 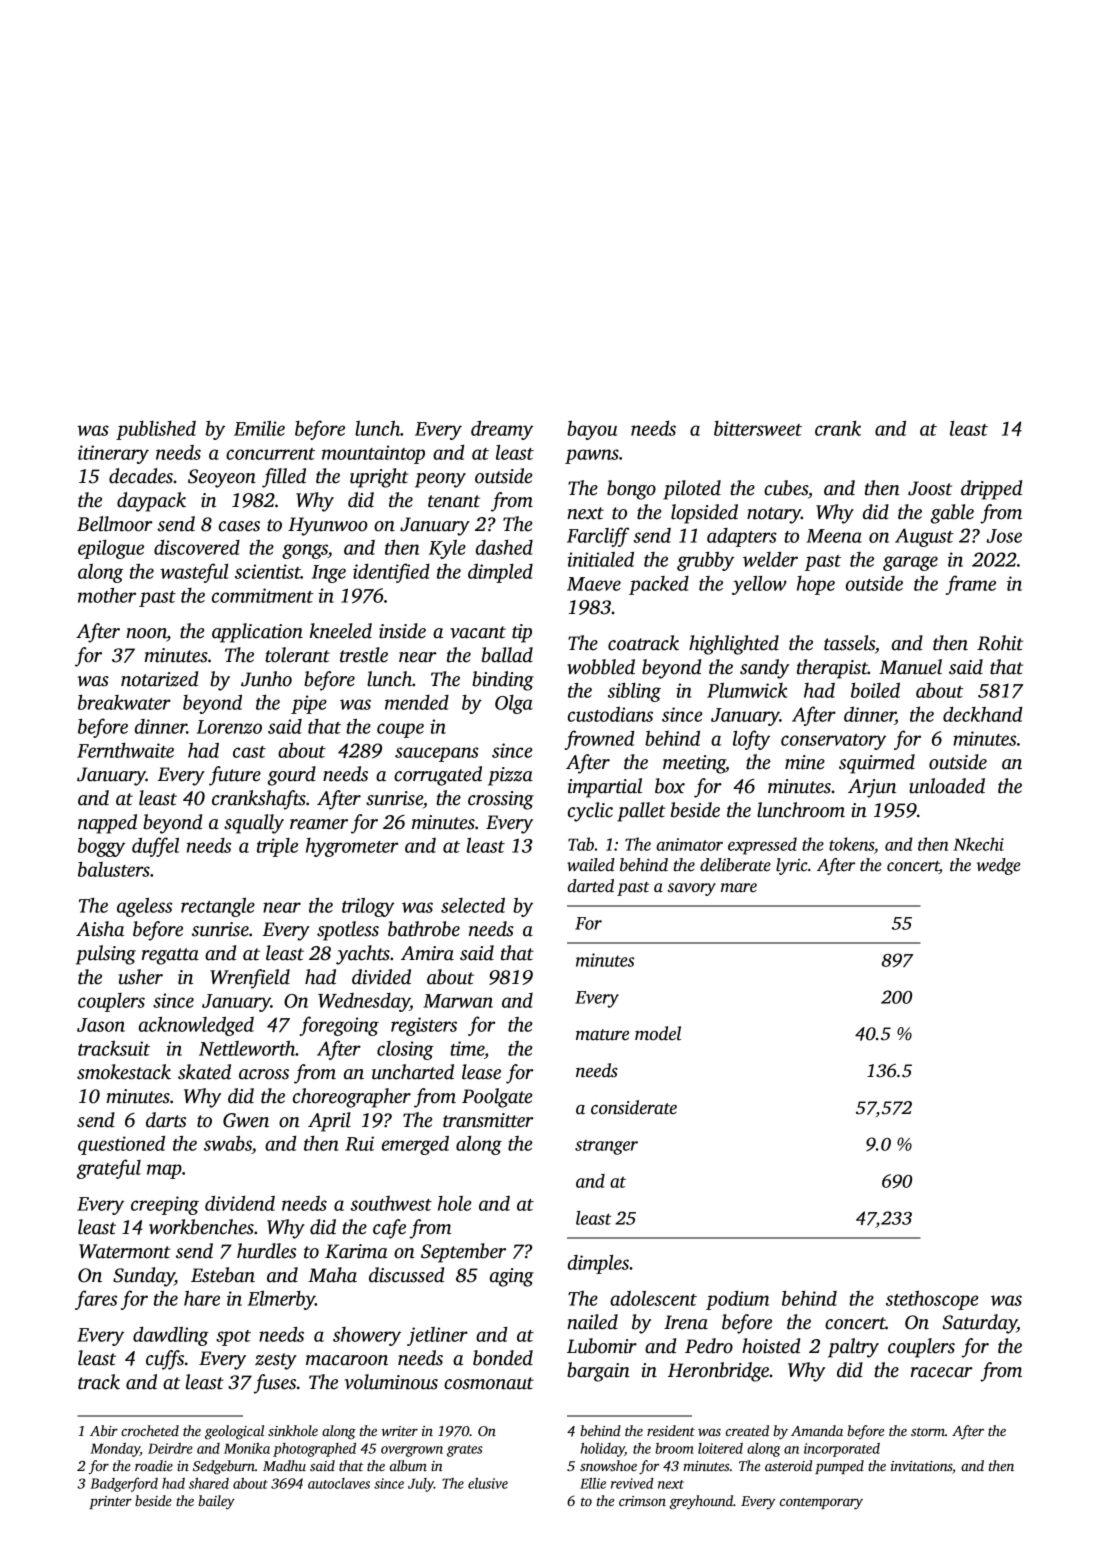 I want to click on August, so click(x=924, y=537).
